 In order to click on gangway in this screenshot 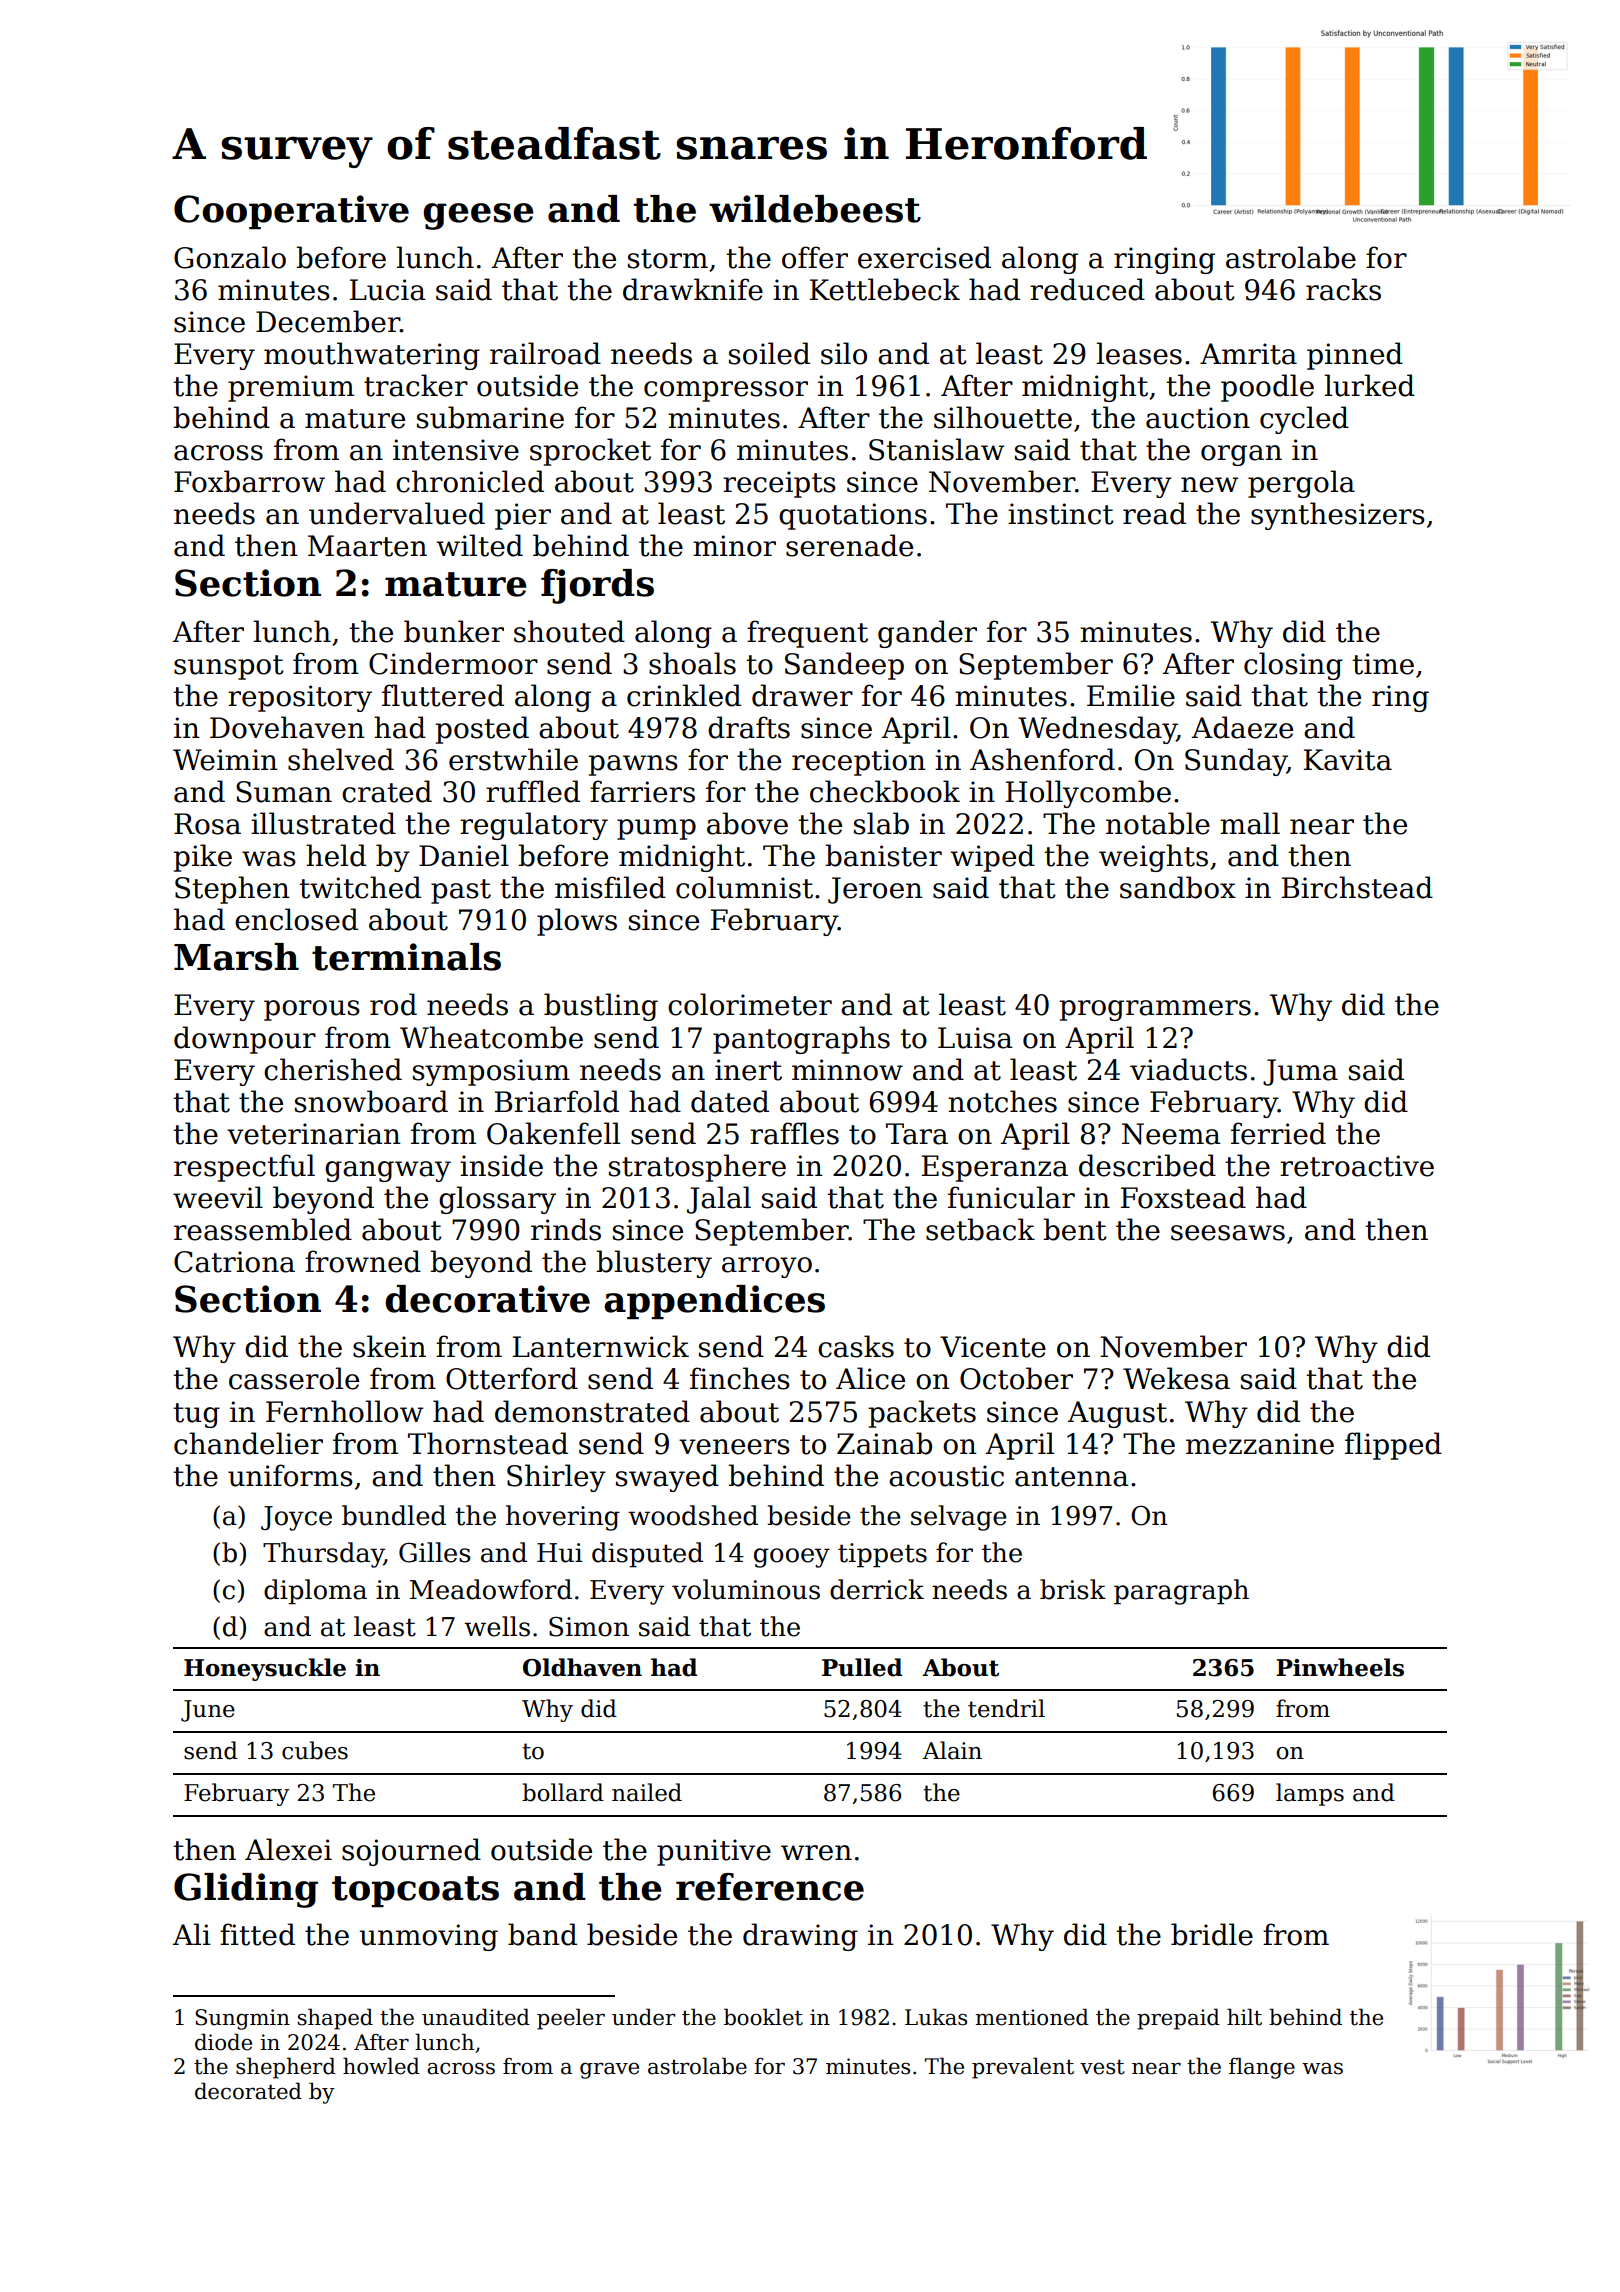, I will do `click(388, 1171)`.
